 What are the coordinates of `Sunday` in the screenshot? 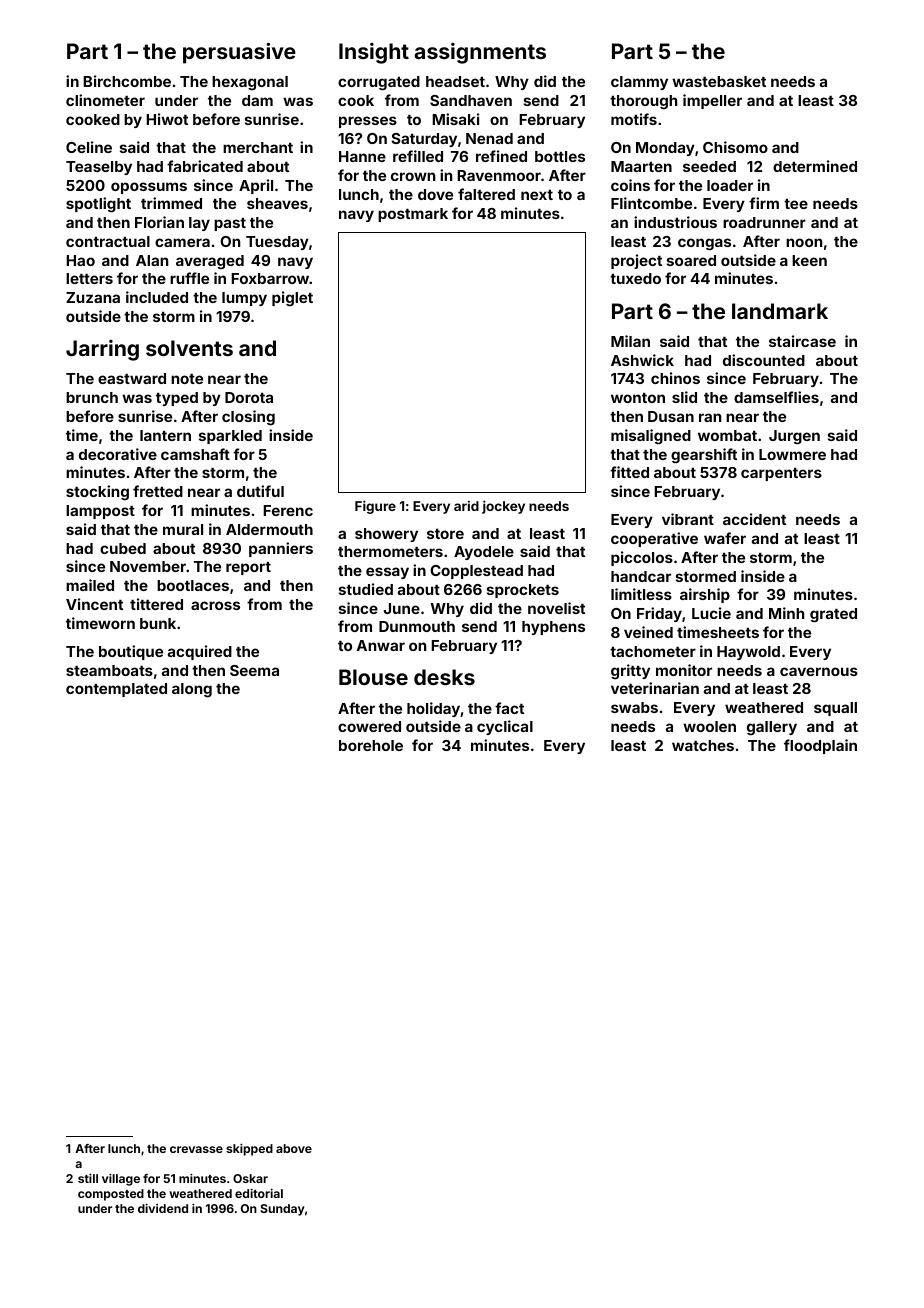 It's located at (282, 1210).
